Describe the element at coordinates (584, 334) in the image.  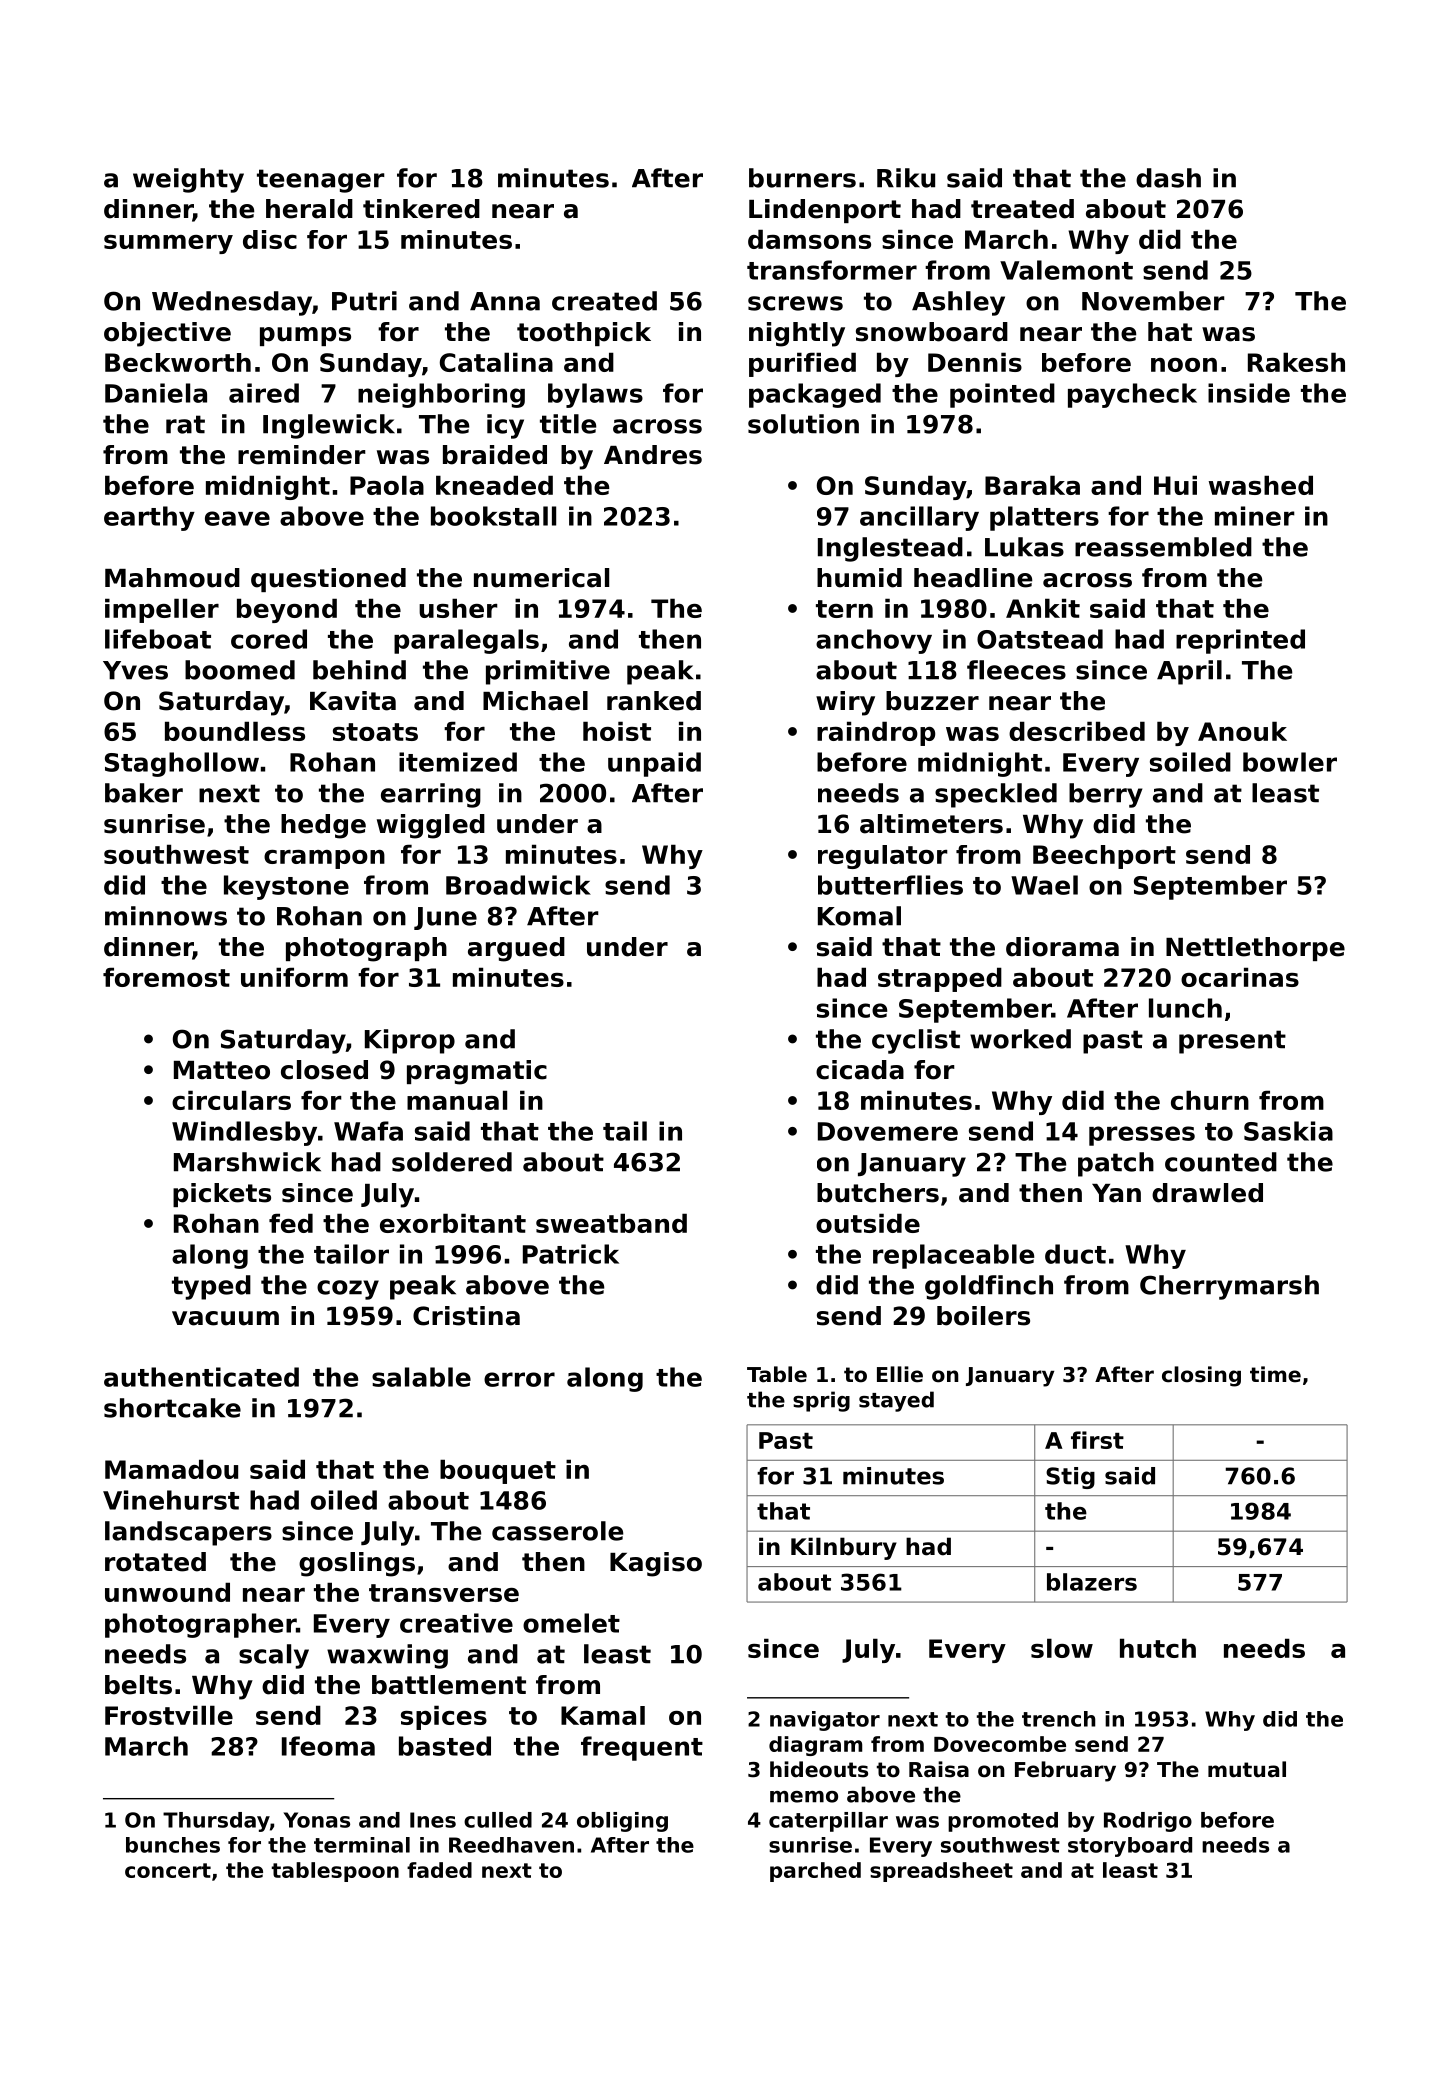
I see `toothpick` at that location.
